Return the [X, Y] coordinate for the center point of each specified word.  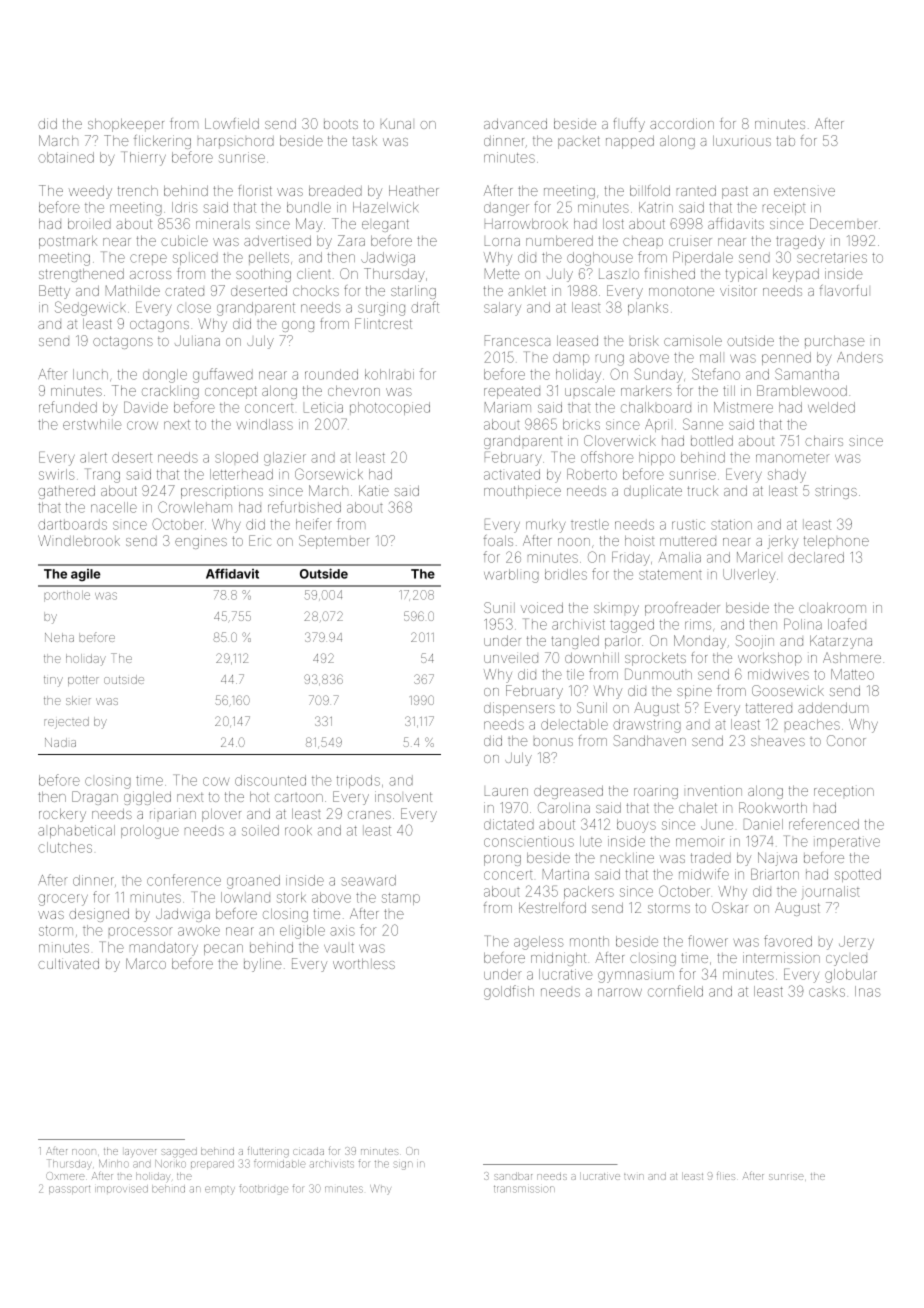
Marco [146, 963]
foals [498, 540]
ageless [539, 943]
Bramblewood [802, 390]
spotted [858, 875]
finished [670, 273]
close [194, 308]
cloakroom [832, 608]
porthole [67, 596]
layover [140, 1152]
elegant [385, 225]
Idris [185, 207]
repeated [512, 392]
